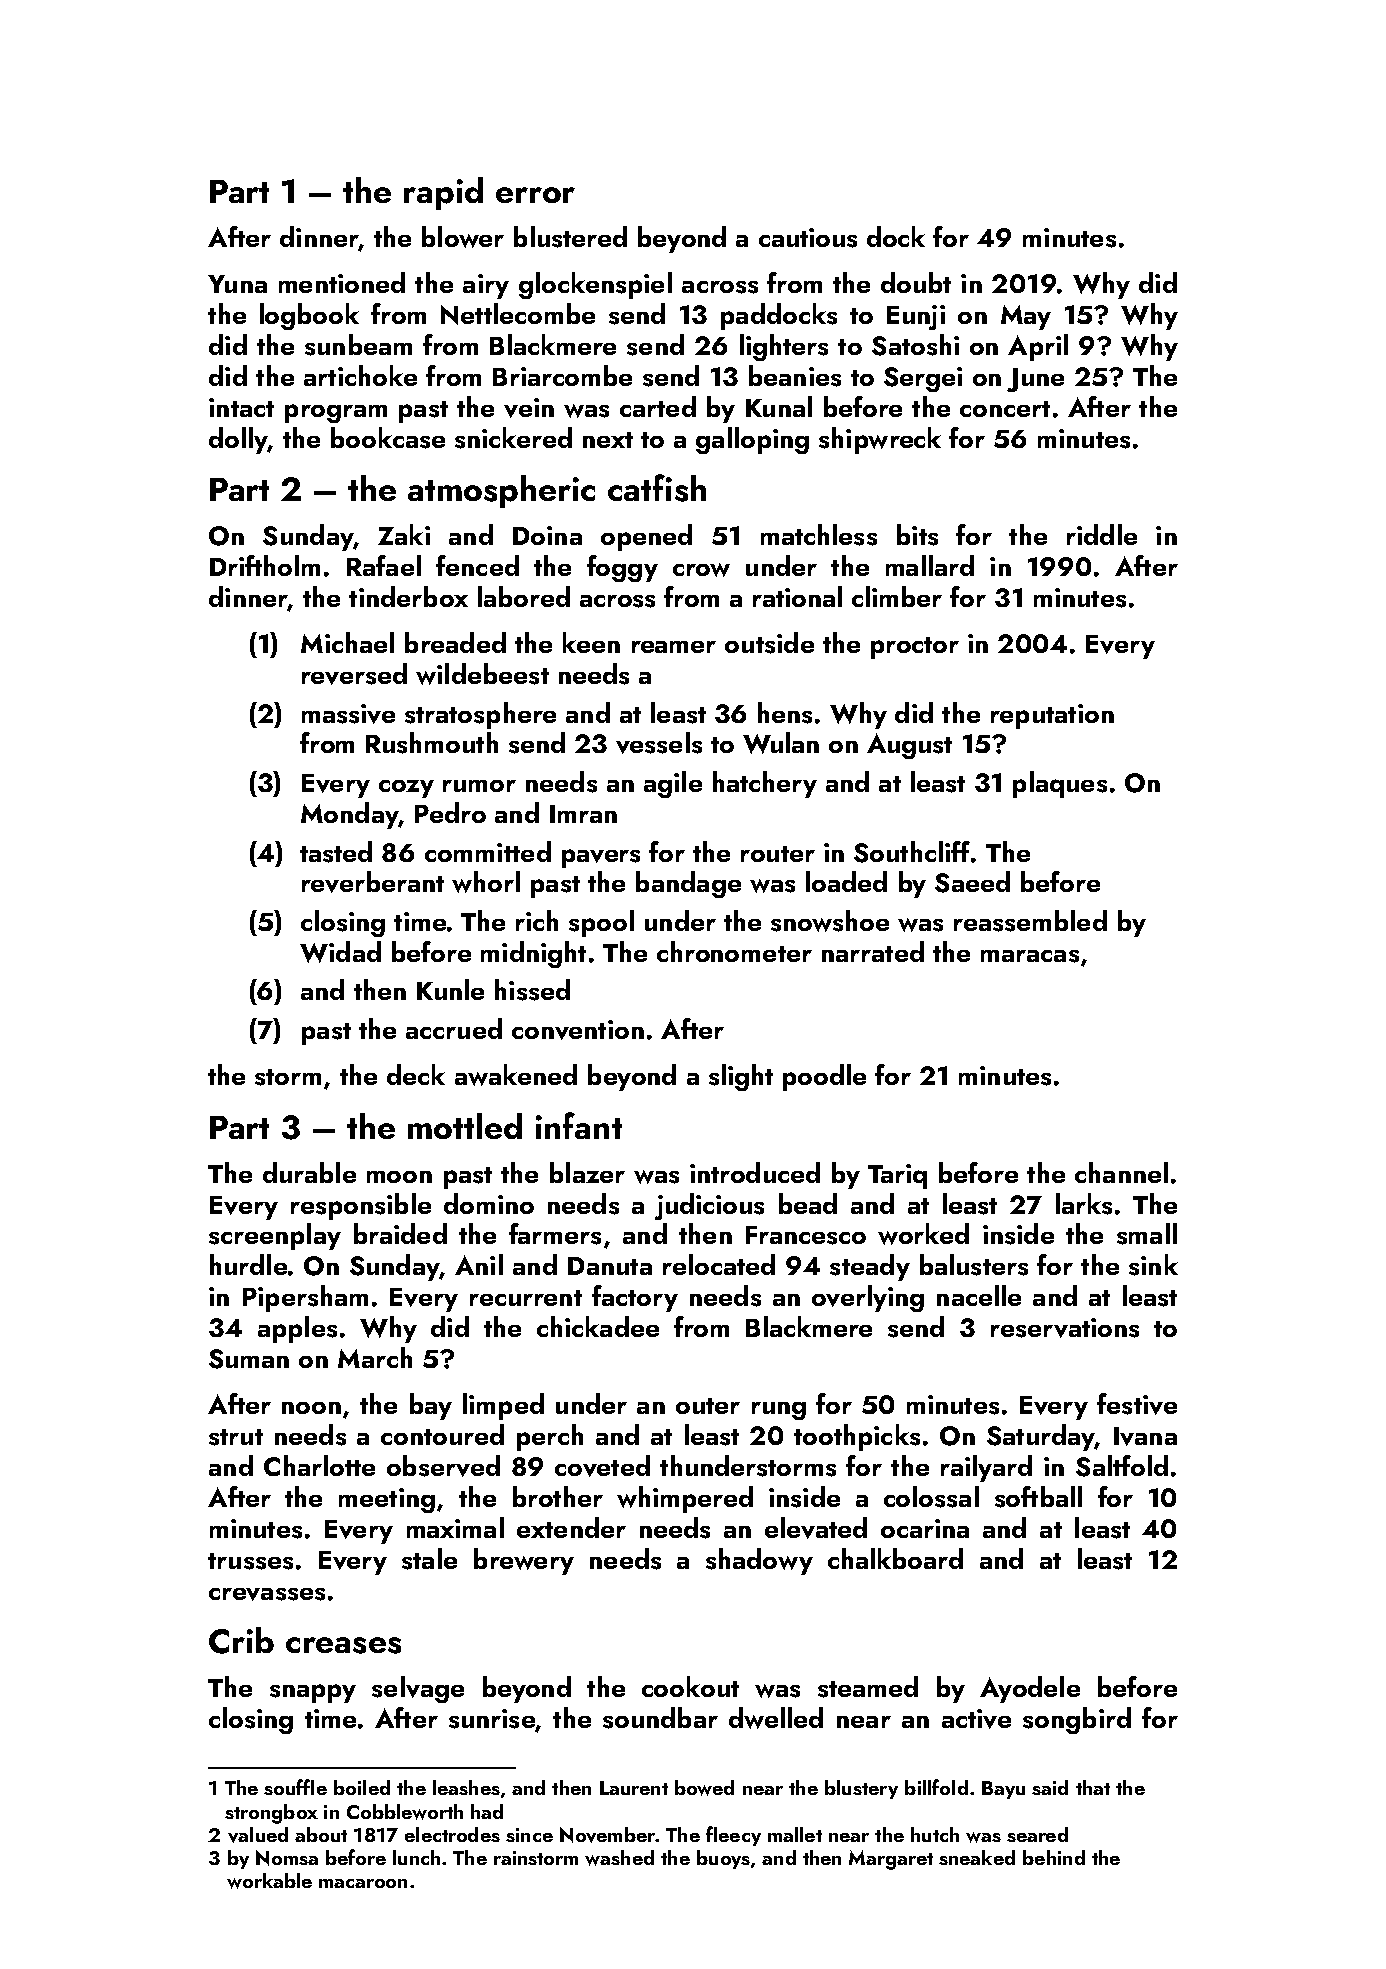 This image has height=1969, width=1386. I want to click on bits, so click(917, 535).
